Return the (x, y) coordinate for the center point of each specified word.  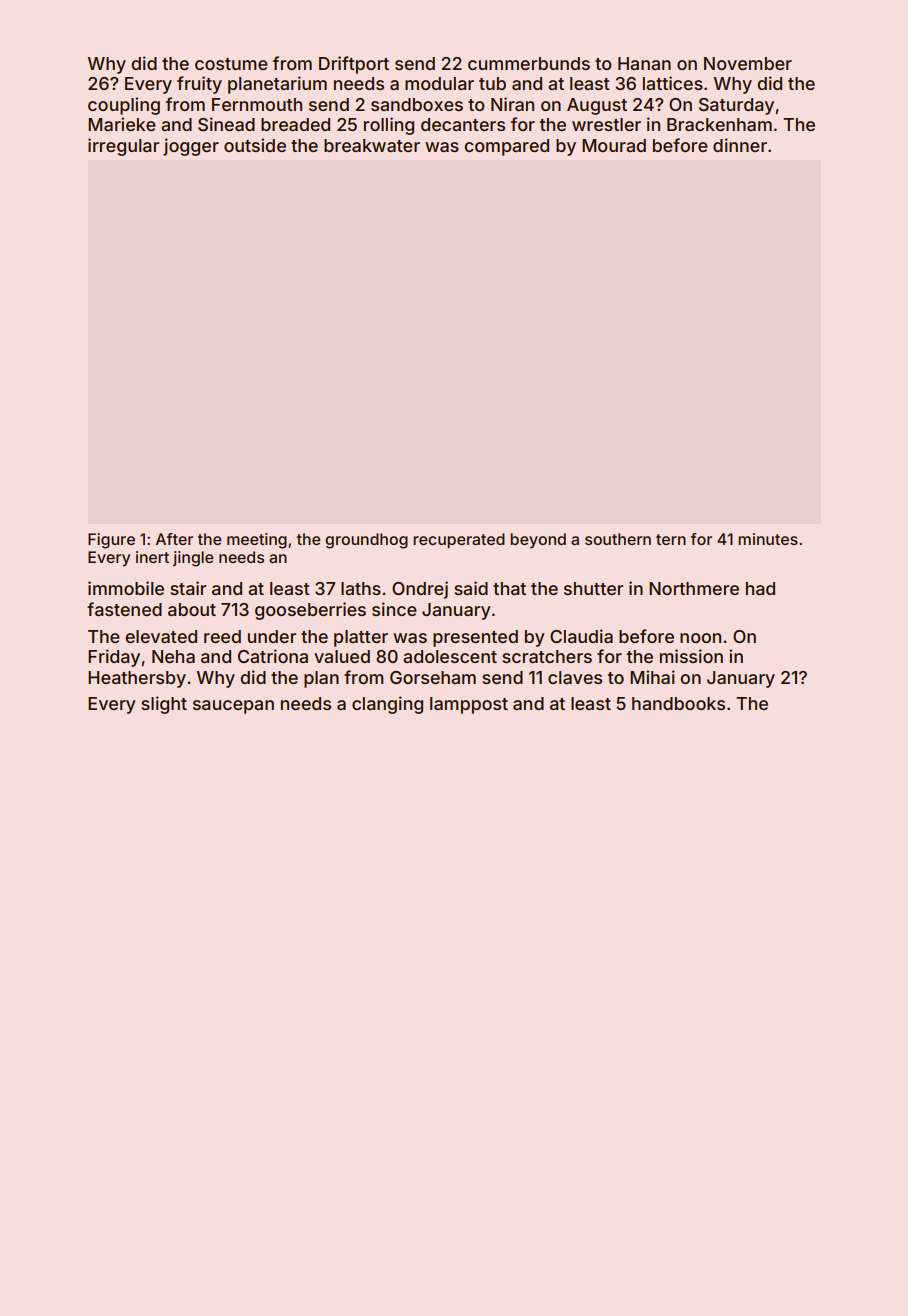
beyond (538, 541)
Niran (512, 104)
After (174, 539)
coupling (124, 106)
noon (700, 638)
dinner (740, 145)
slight (164, 705)
